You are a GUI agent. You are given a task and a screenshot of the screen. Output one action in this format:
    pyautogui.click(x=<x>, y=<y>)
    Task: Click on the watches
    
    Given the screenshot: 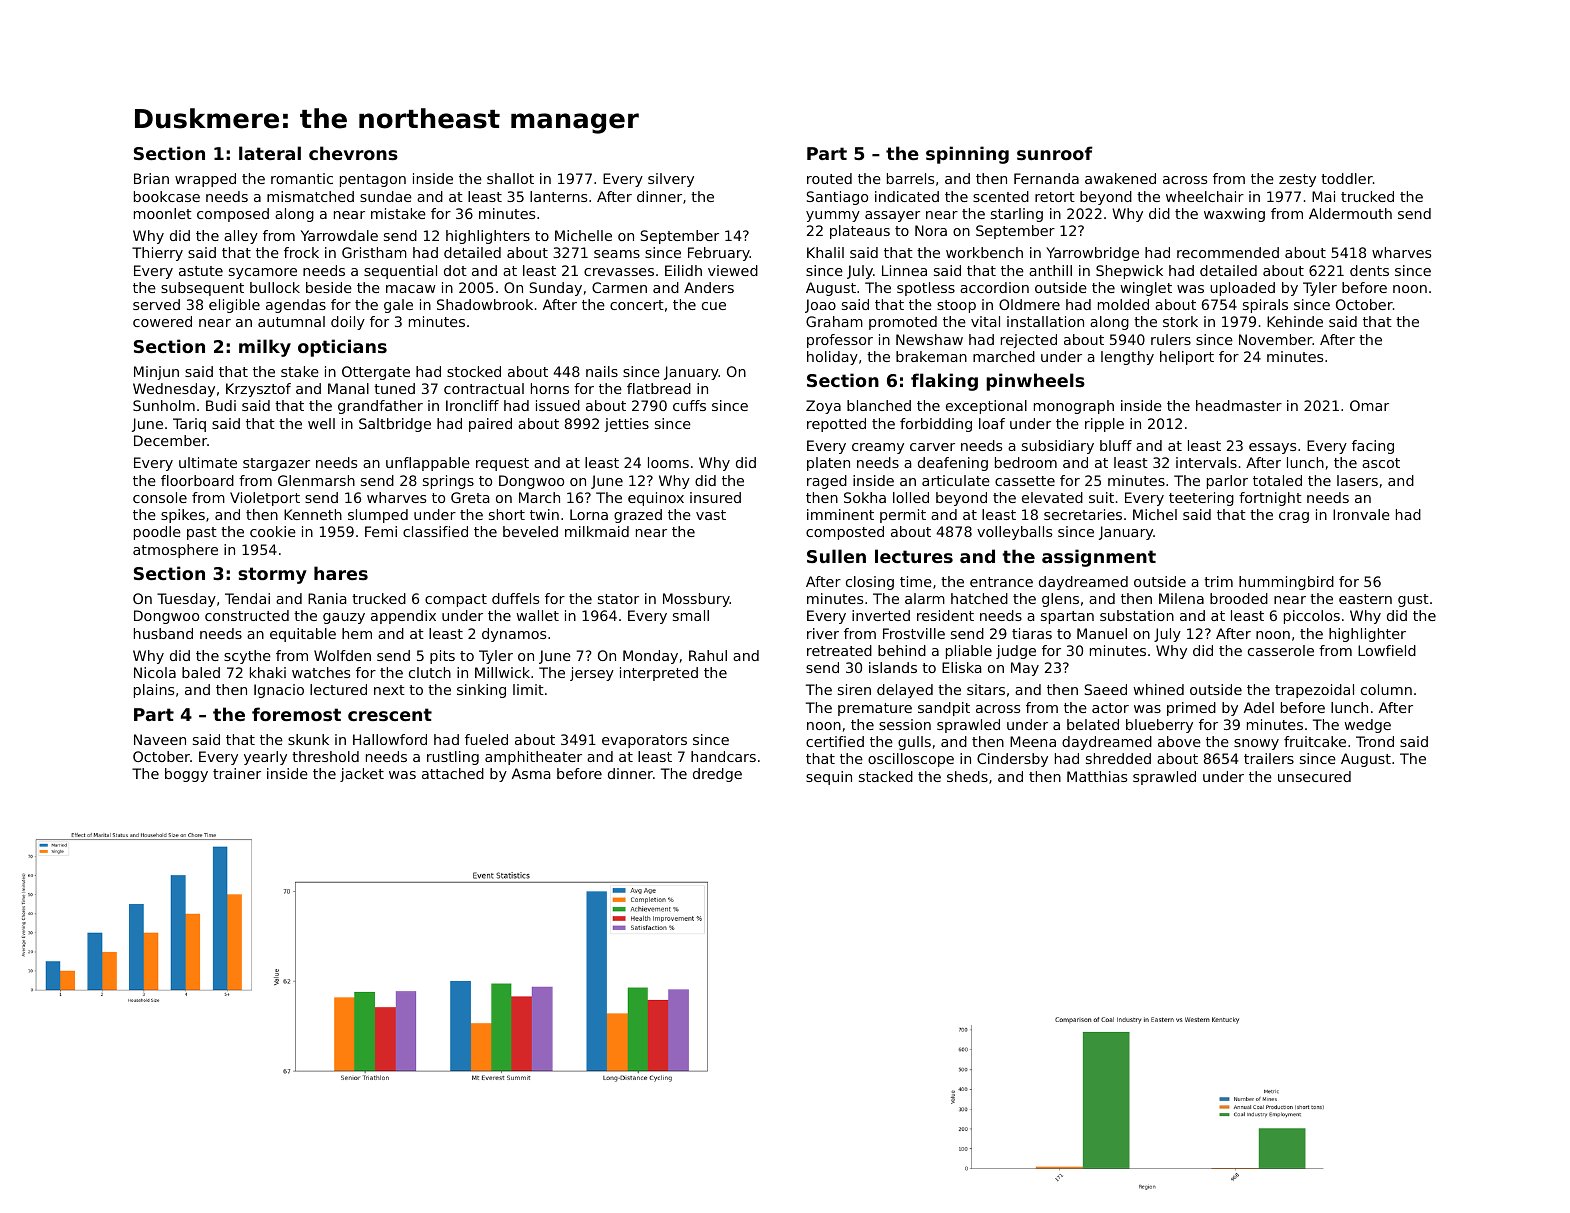 What is the action you would take?
    pyautogui.click(x=321, y=672)
